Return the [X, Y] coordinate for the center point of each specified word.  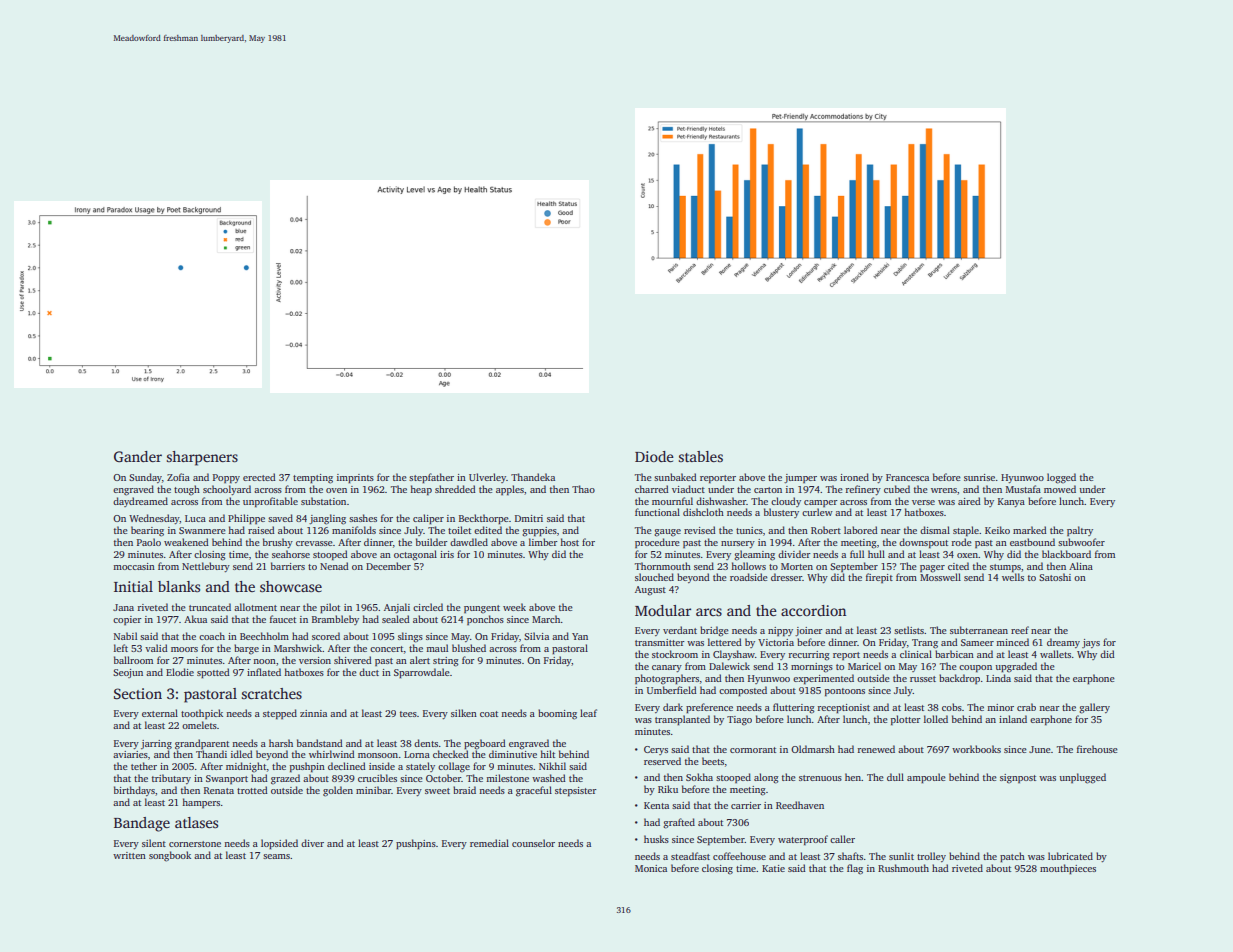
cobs [952, 707]
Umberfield [672, 690]
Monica [651, 868]
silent [154, 843]
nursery [738, 544]
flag [855, 869]
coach [212, 636]
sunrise [979, 477]
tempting [313, 479]
